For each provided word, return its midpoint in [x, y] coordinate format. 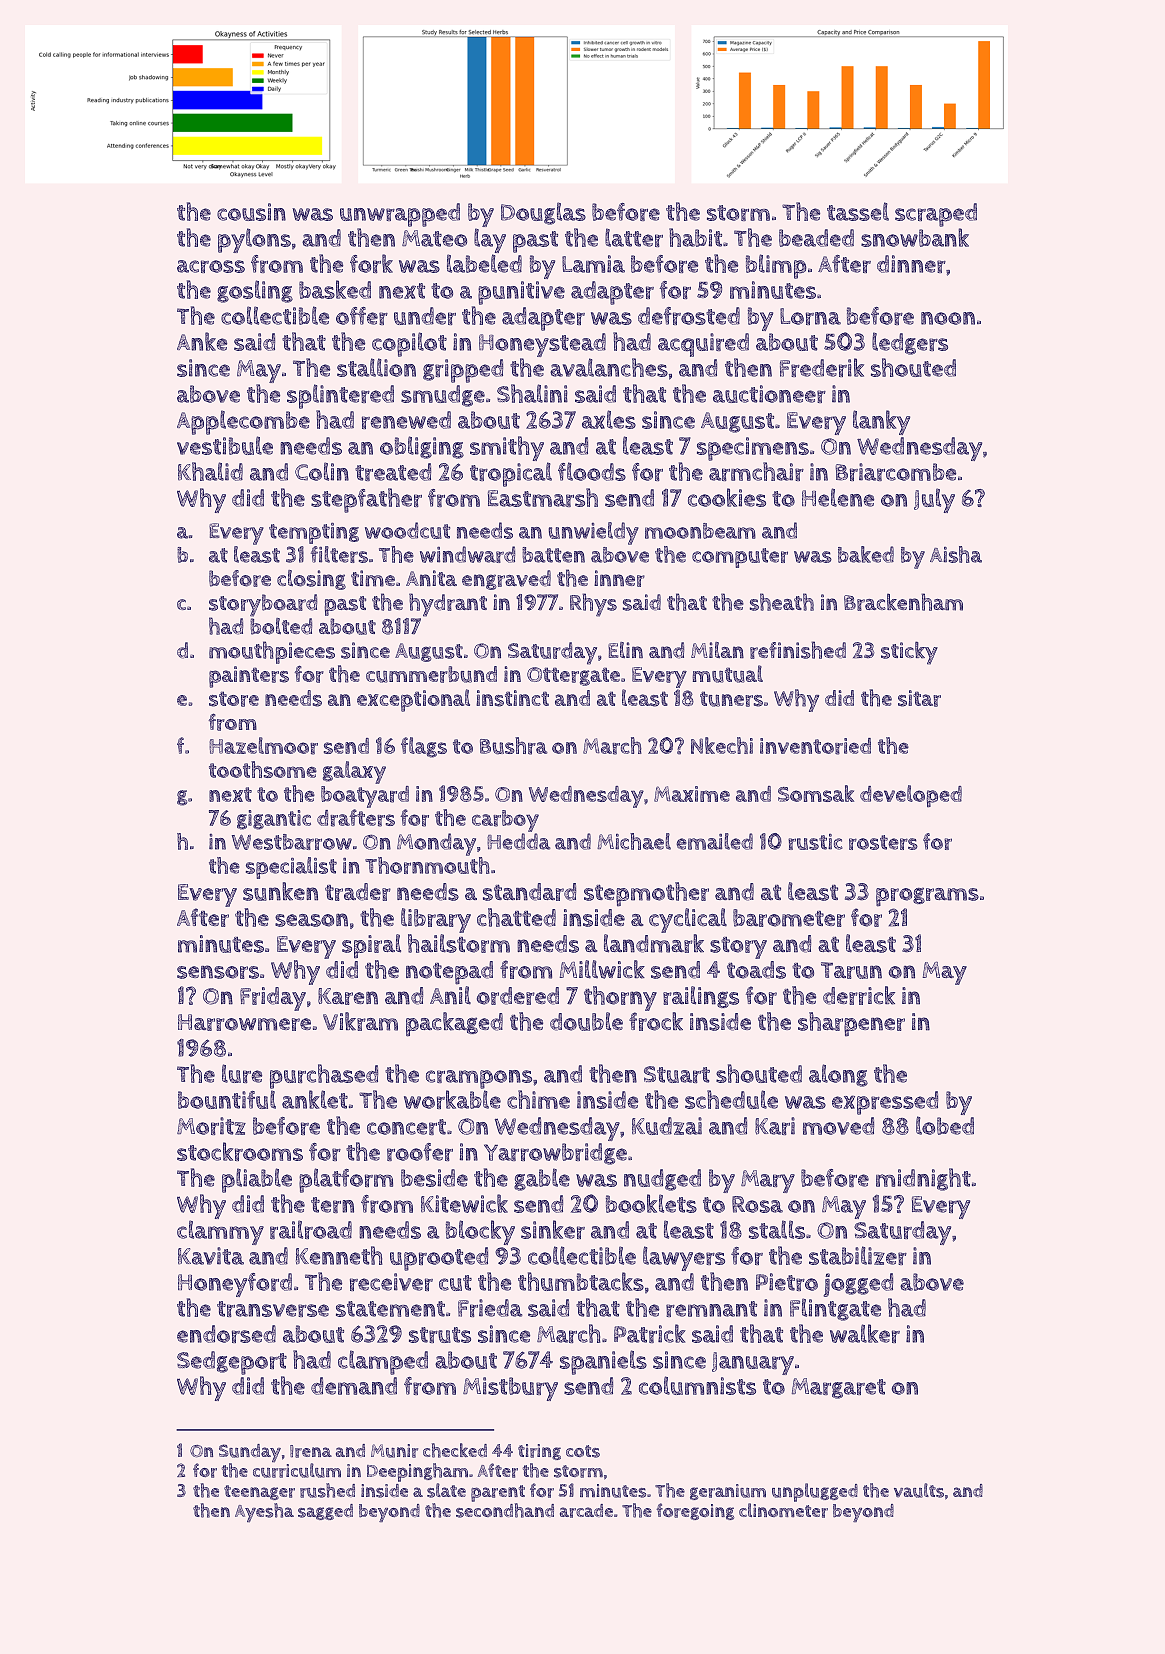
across [211, 266]
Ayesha [264, 1512]
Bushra [514, 746]
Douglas [543, 213]
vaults [919, 1490]
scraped [936, 215]
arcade [586, 1511]
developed [911, 796]
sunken [280, 891]
